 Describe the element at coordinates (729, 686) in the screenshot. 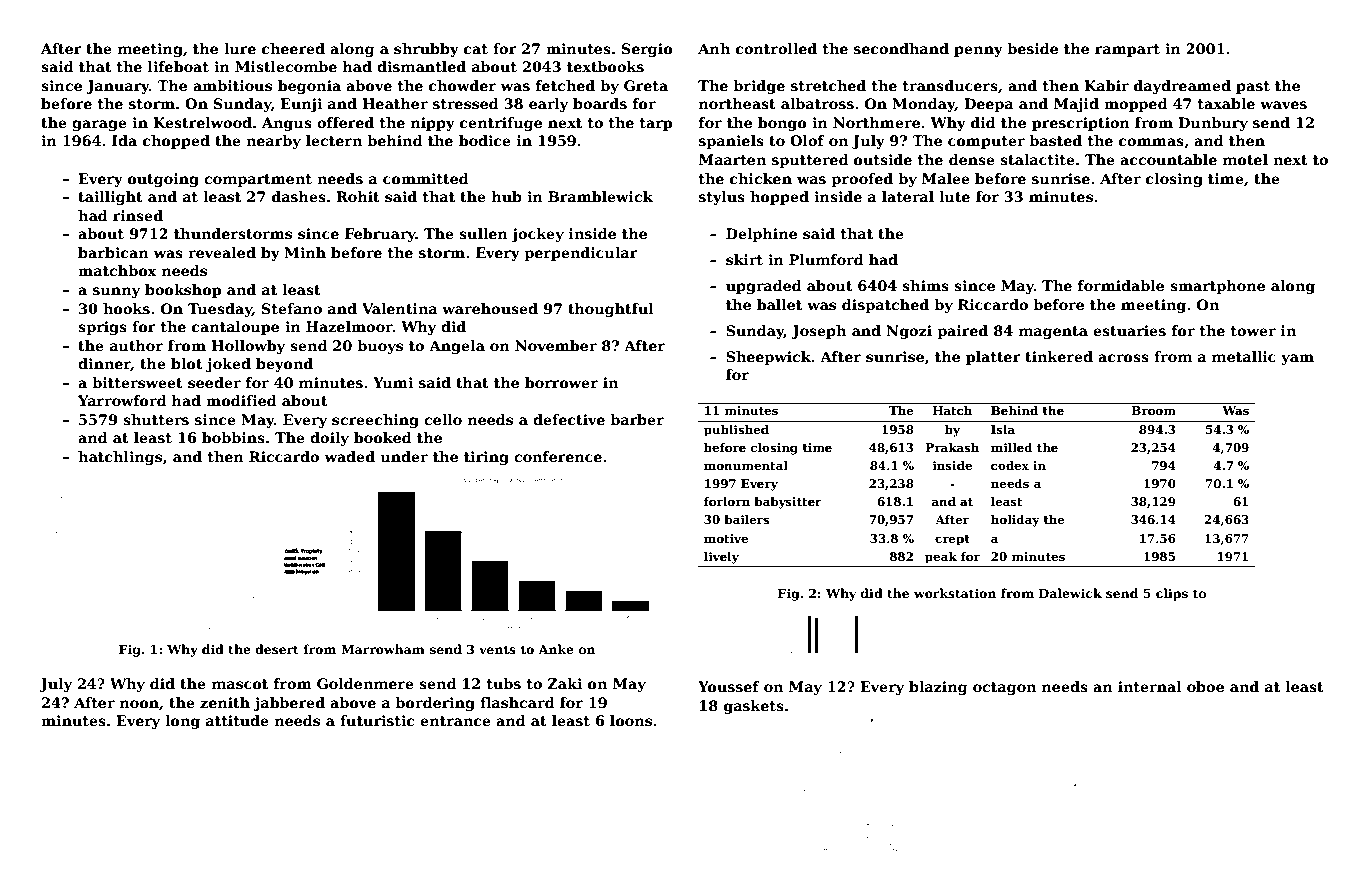

I see `Youssef` at that location.
